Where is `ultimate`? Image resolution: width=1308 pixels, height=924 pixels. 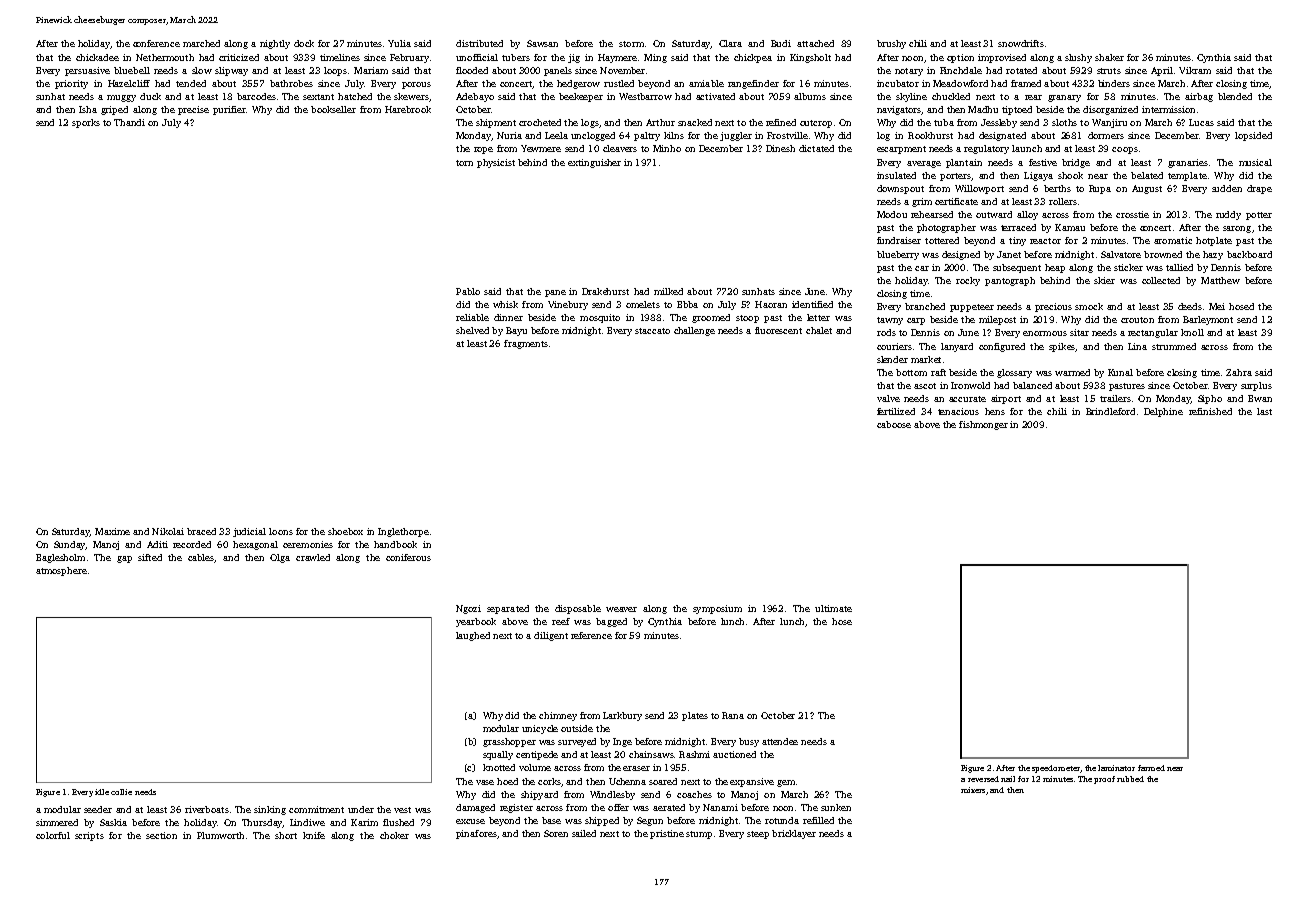 ultimate is located at coordinates (833, 608).
